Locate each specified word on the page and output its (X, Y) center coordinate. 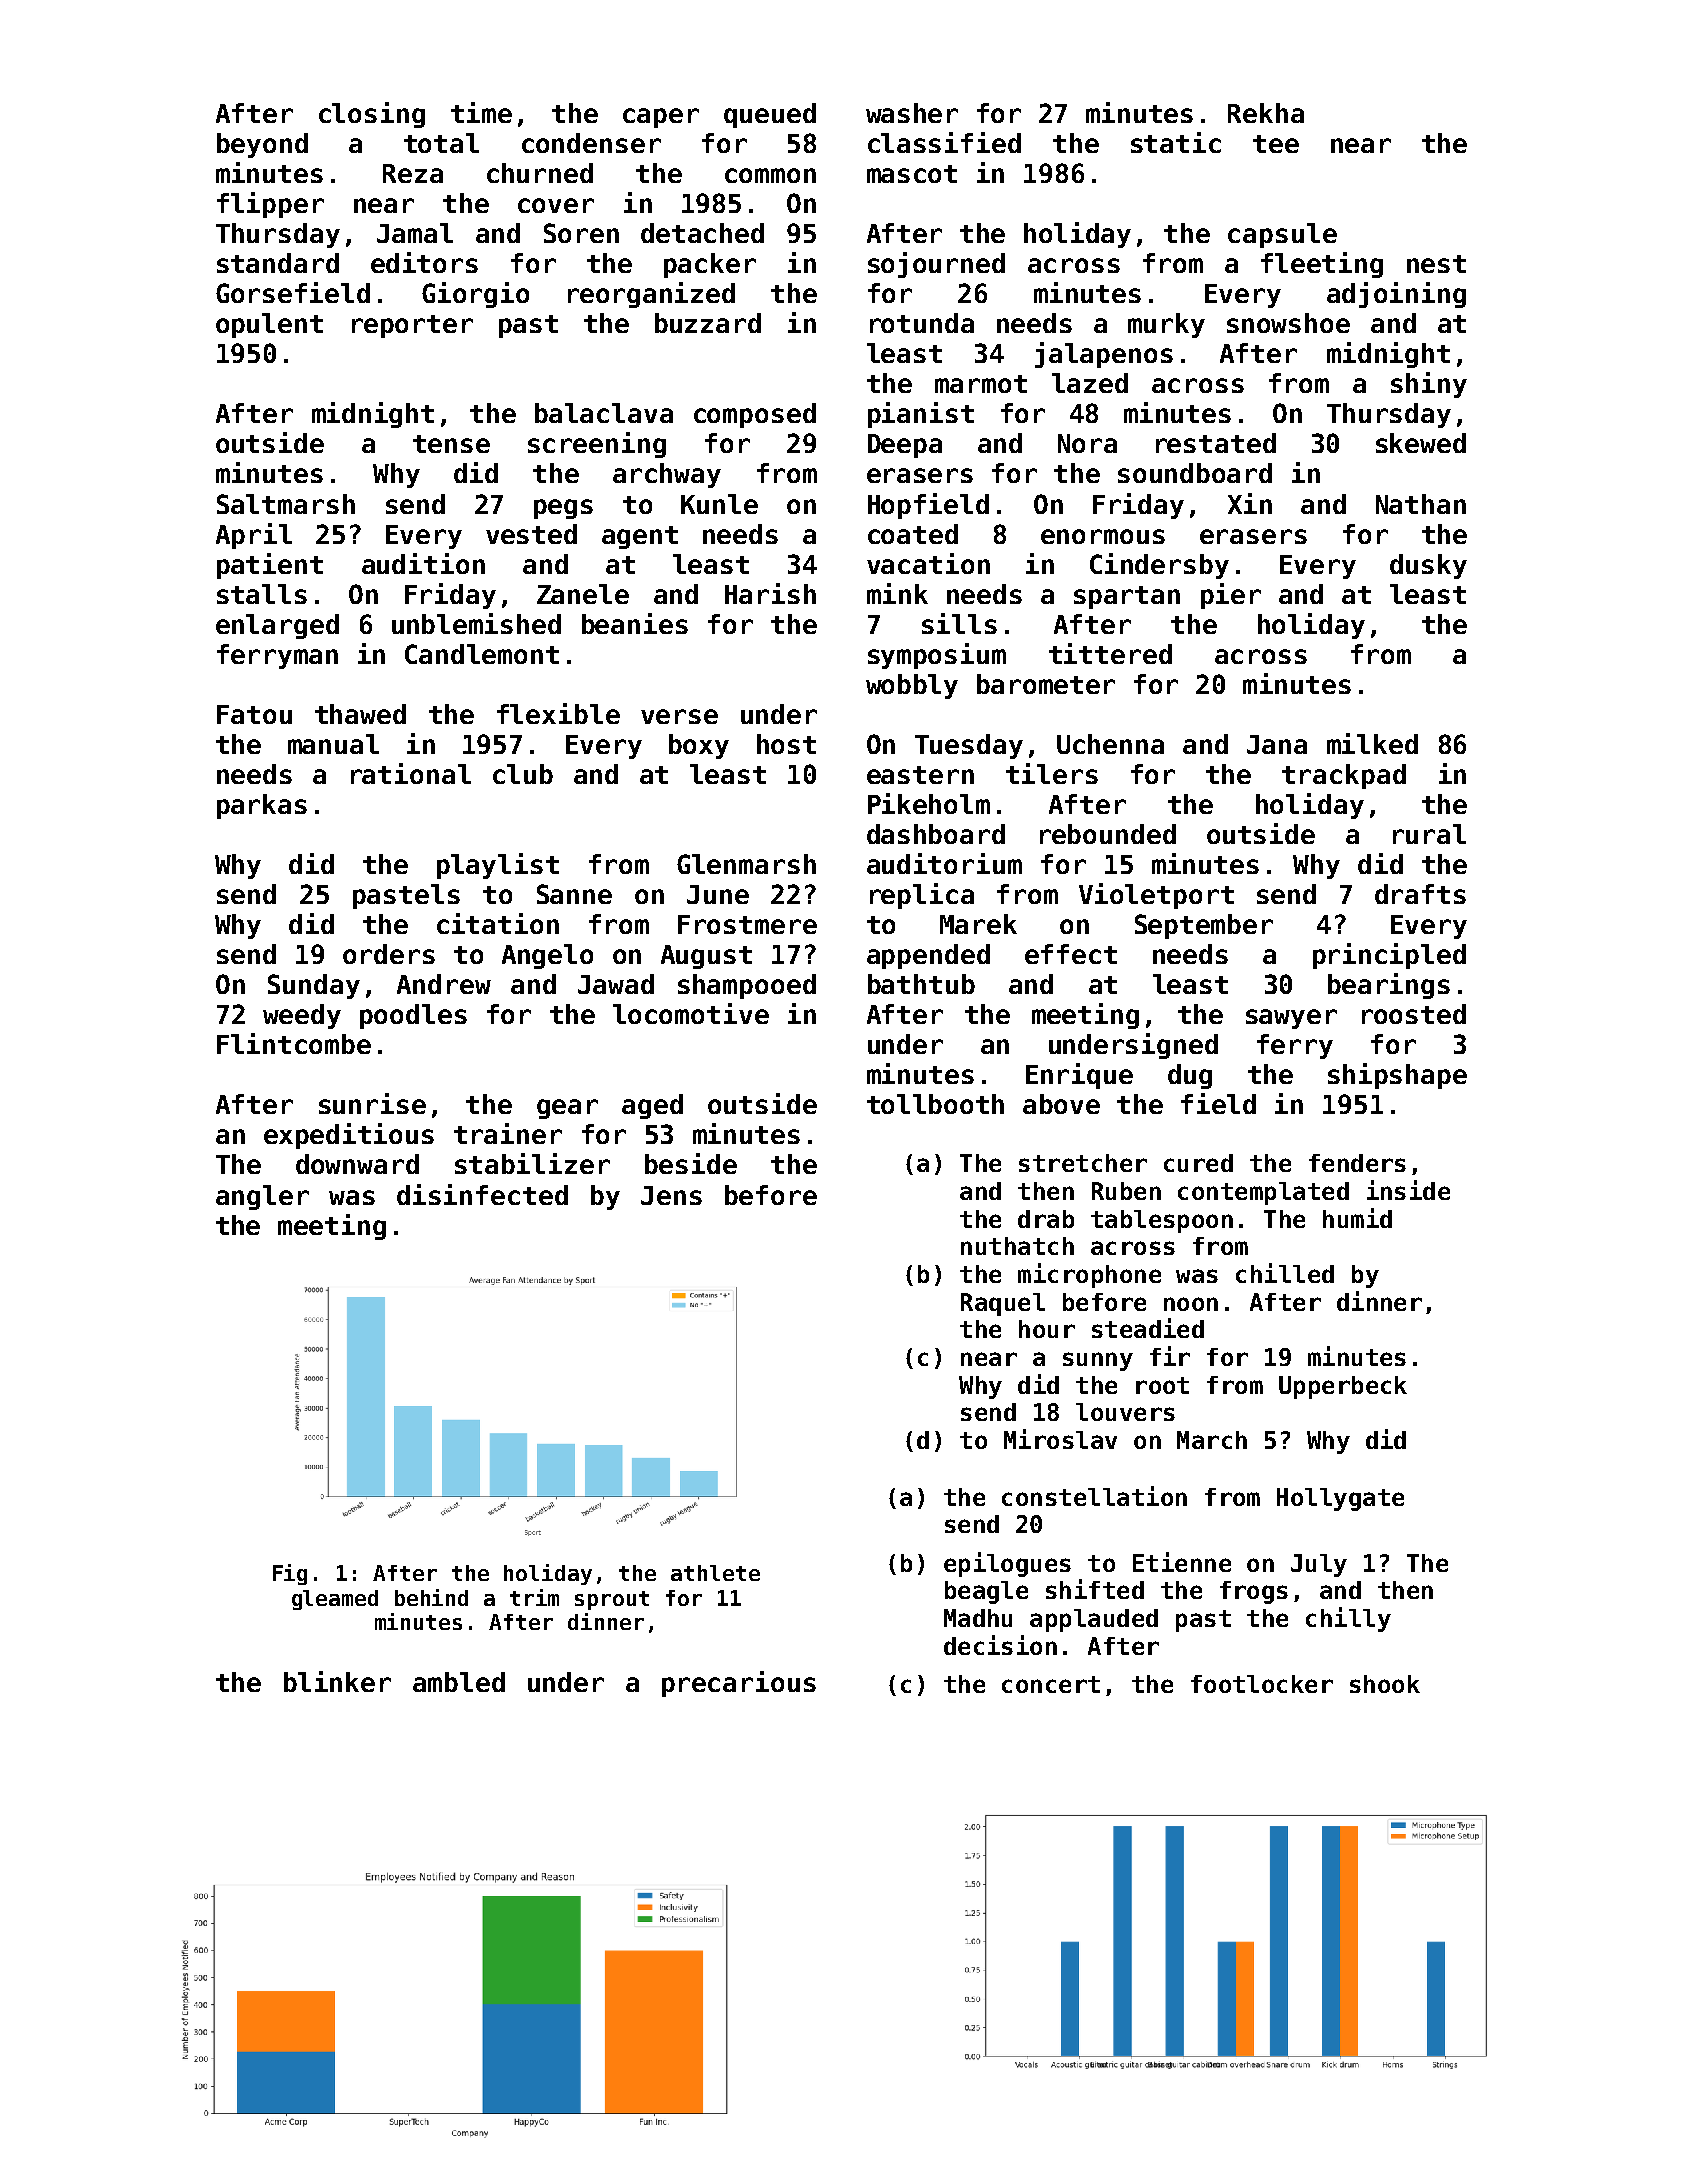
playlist (498, 866)
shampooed (747, 986)
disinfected (482, 1194)
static (1176, 142)
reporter (412, 326)
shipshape (1397, 1076)
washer (912, 113)
